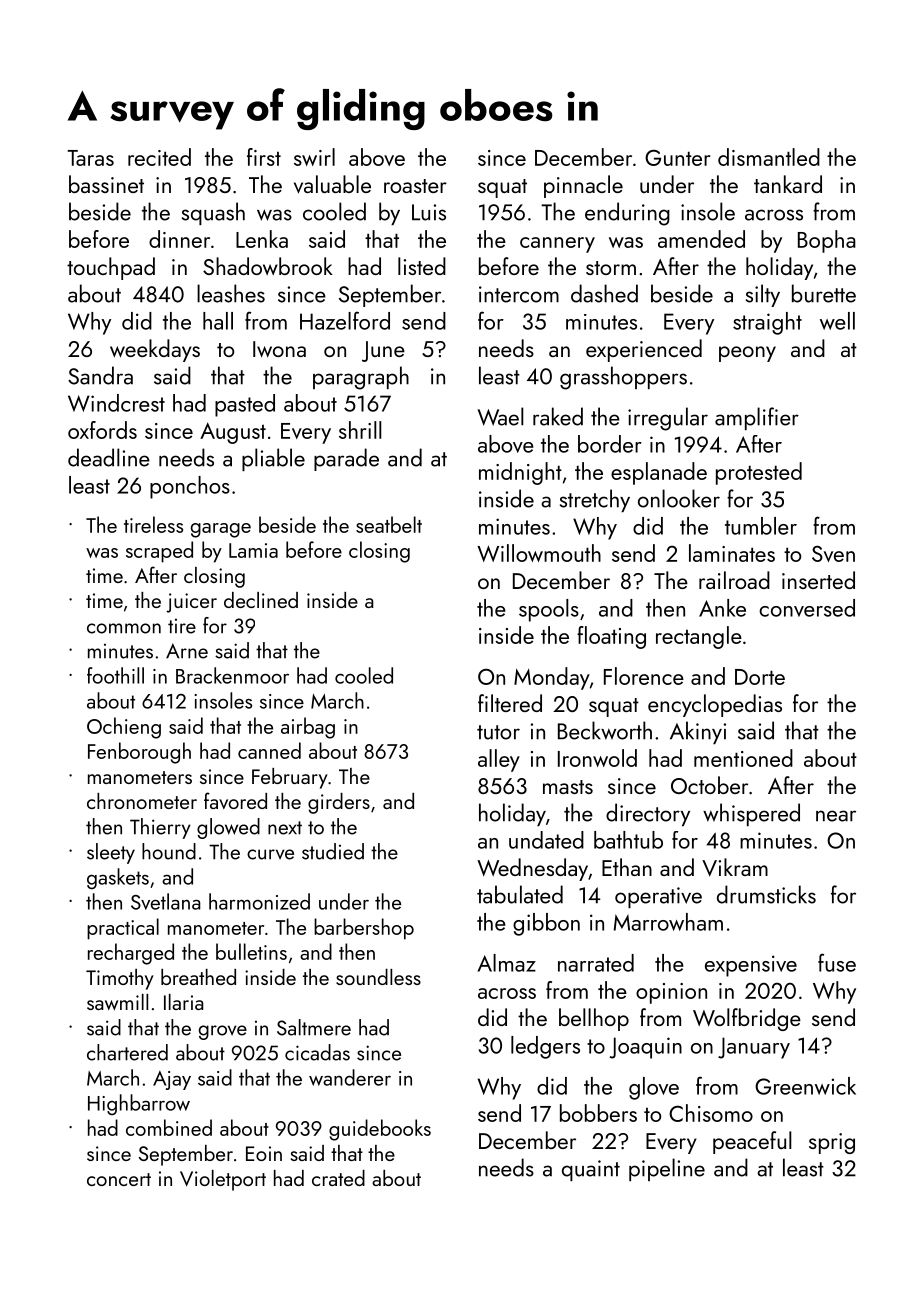 This page has width=924, height=1311. Describe the element at coordinates (378, 977) in the page. I see `soundless` at that location.
